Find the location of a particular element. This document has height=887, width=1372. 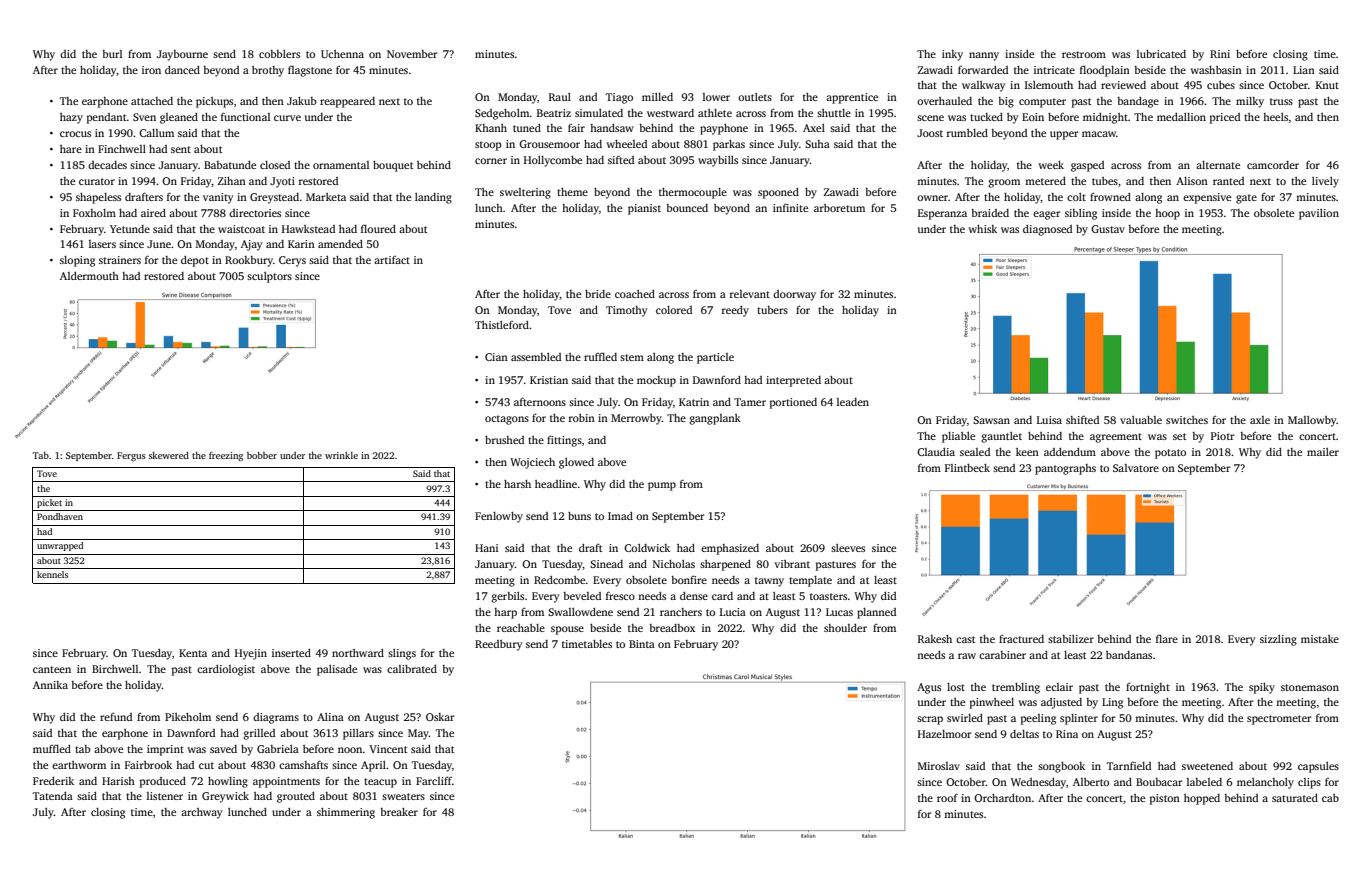

pavilion is located at coordinates (1319, 214).
